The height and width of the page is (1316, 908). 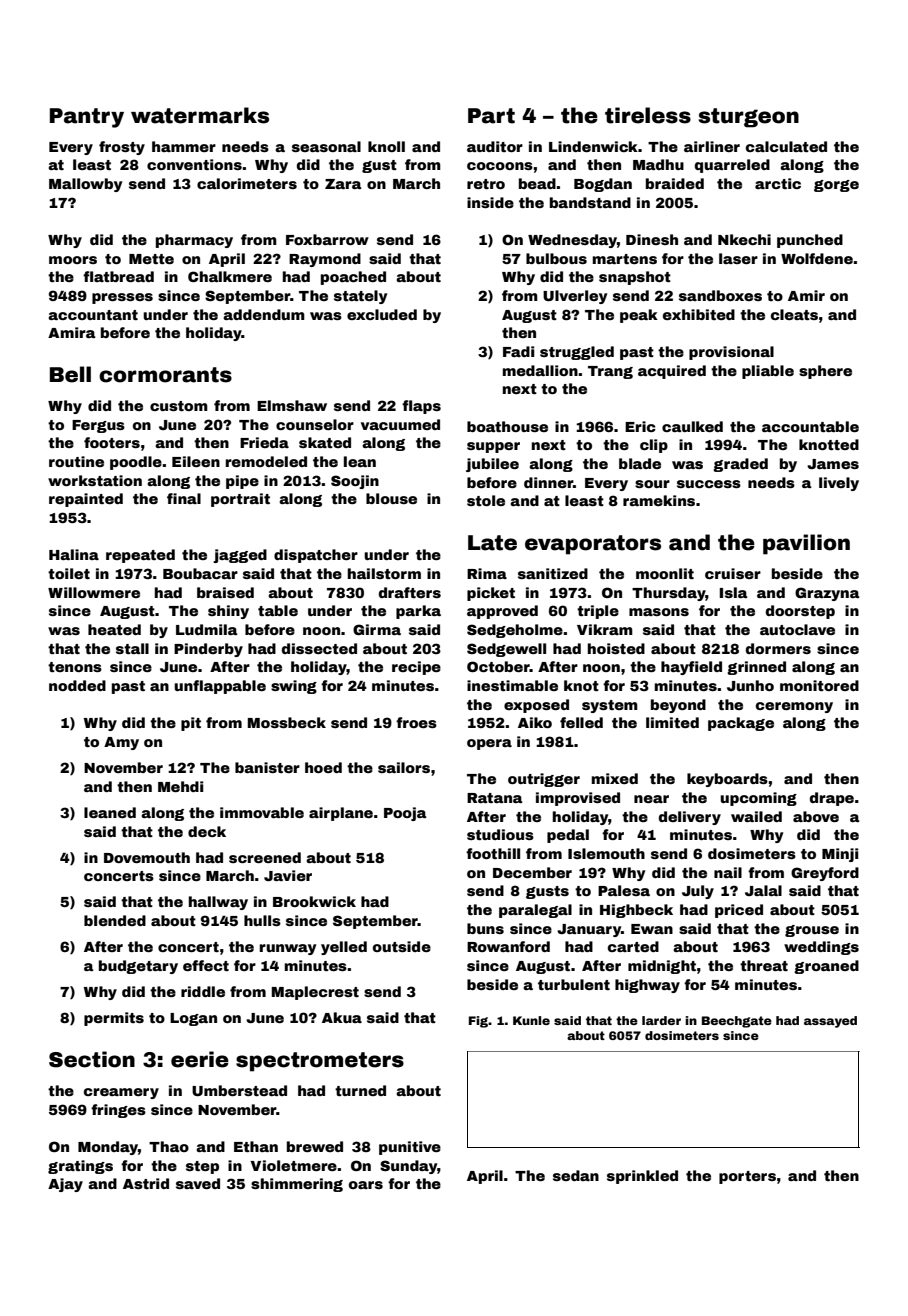 What do you see at coordinates (316, 556) in the page?
I see `dispatcher` at bounding box center [316, 556].
